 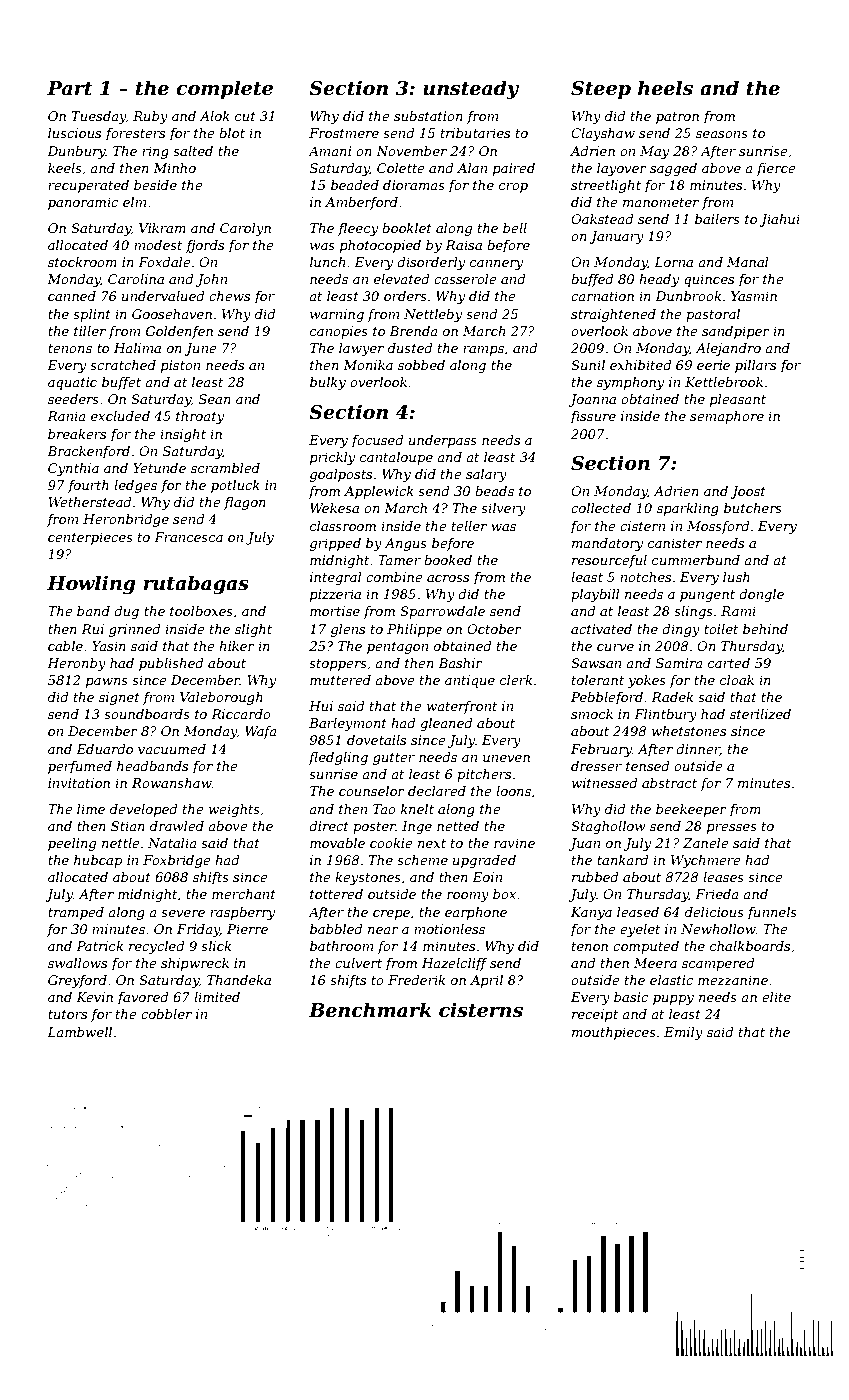 I want to click on mouthpieces, so click(x=614, y=1033).
